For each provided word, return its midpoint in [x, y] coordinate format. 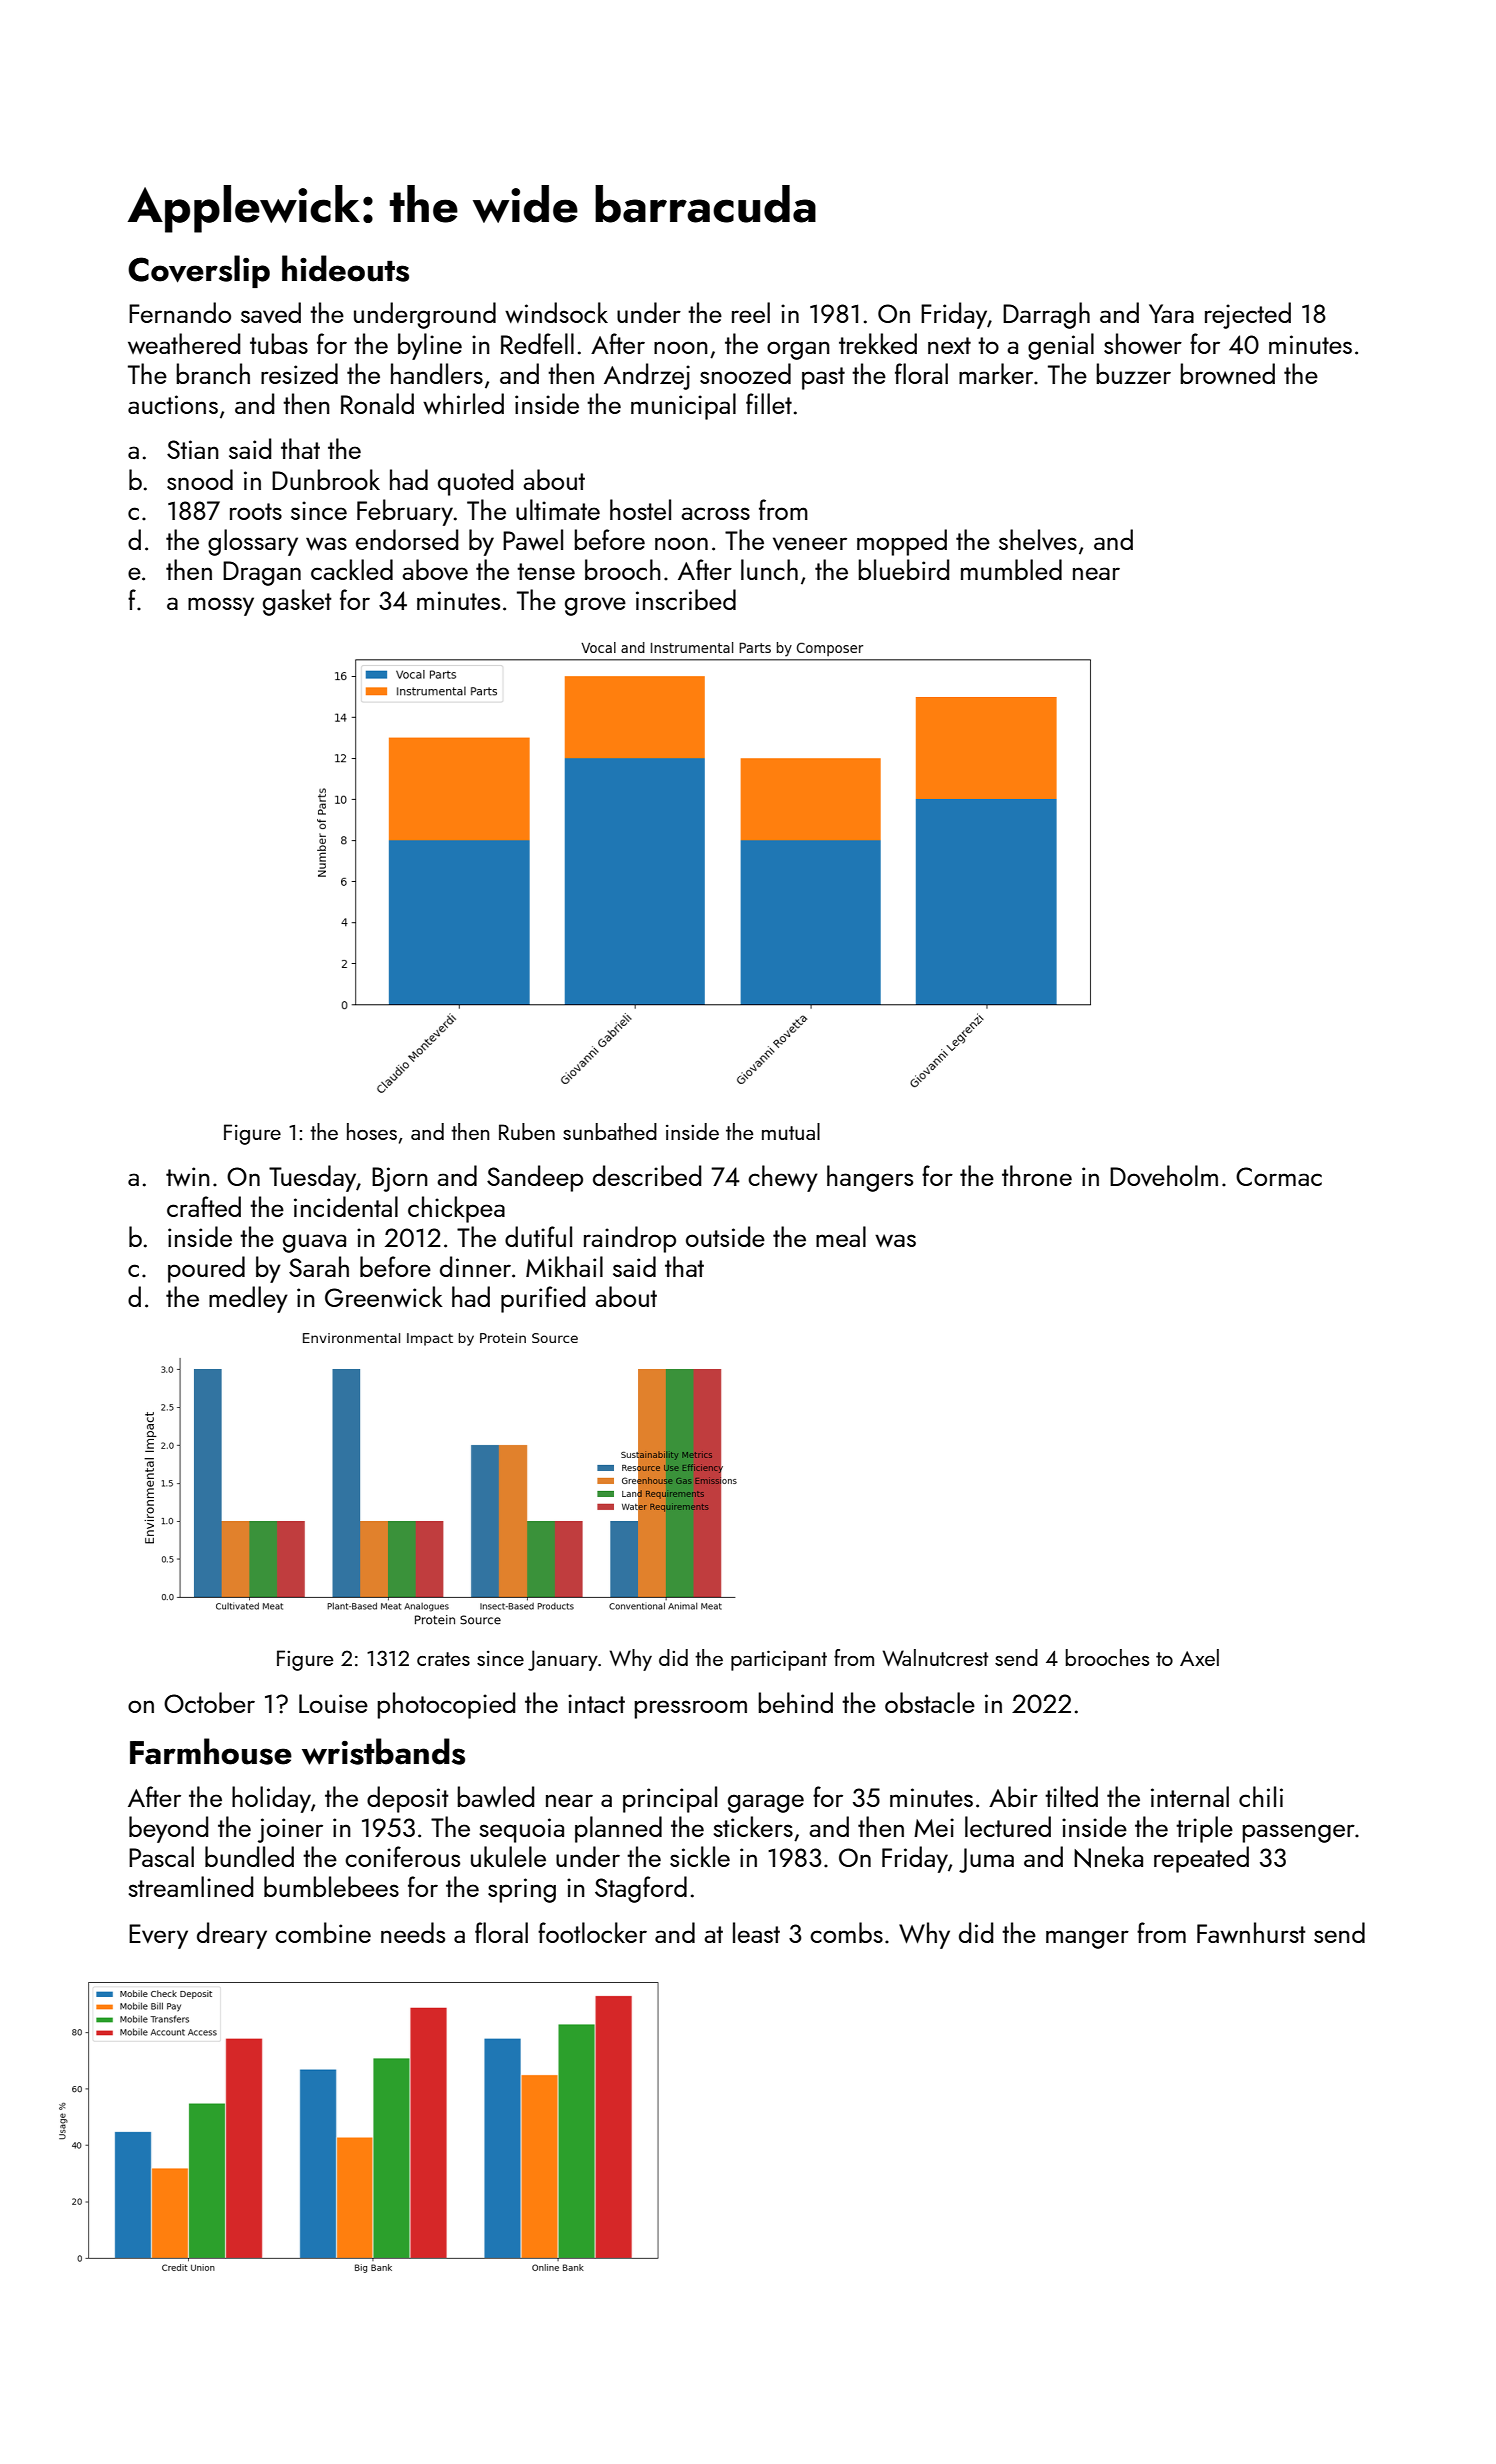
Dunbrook [326, 479]
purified [543, 1299]
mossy [221, 606]
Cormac [1279, 1176]
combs [846, 1932]
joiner [290, 1830]
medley [248, 1299]
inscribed [686, 599]
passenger [1298, 1833]
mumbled [1011, 569]
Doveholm [1164, 1176]
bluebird [903, 569]
